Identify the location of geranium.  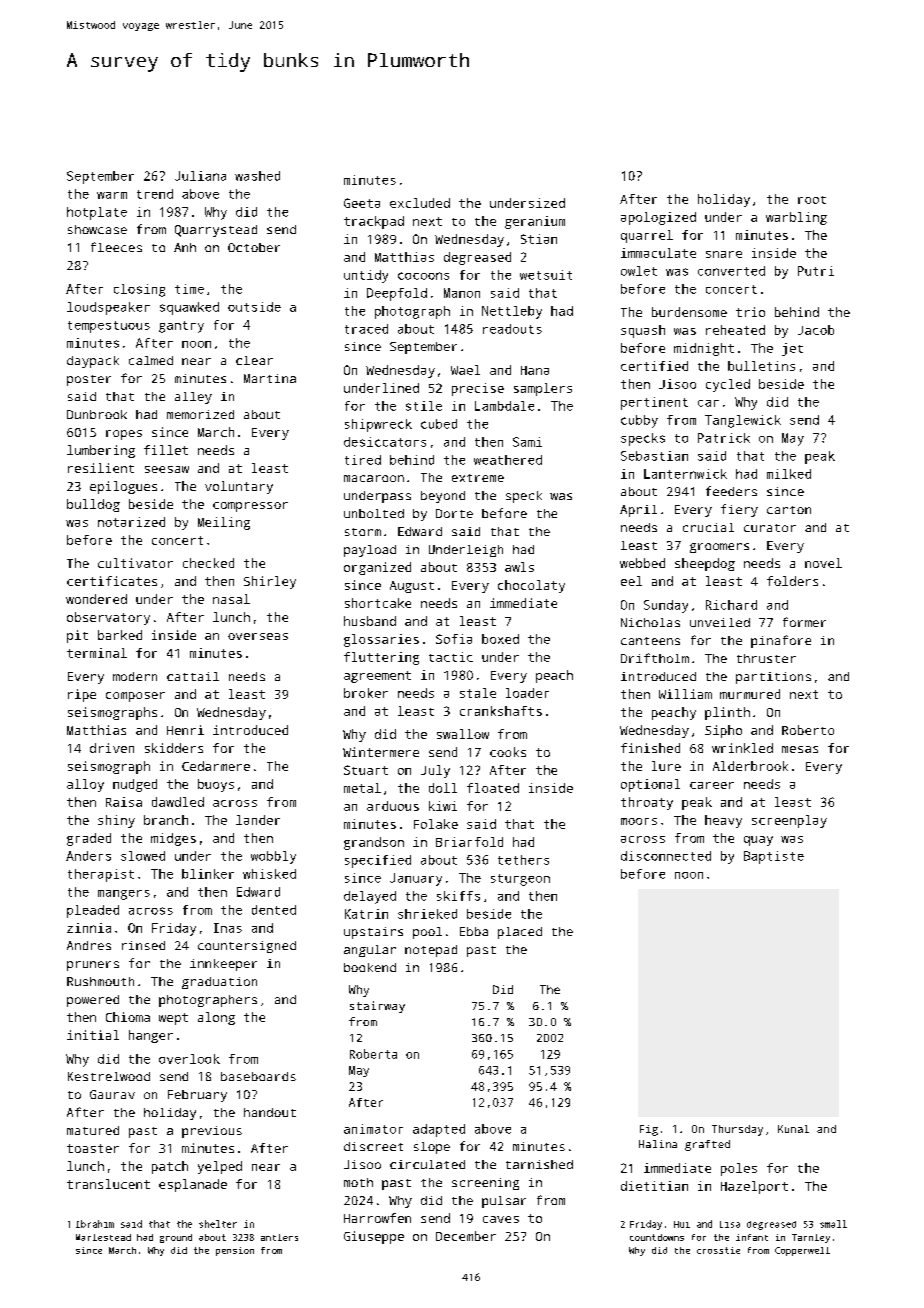
(535, 222).
